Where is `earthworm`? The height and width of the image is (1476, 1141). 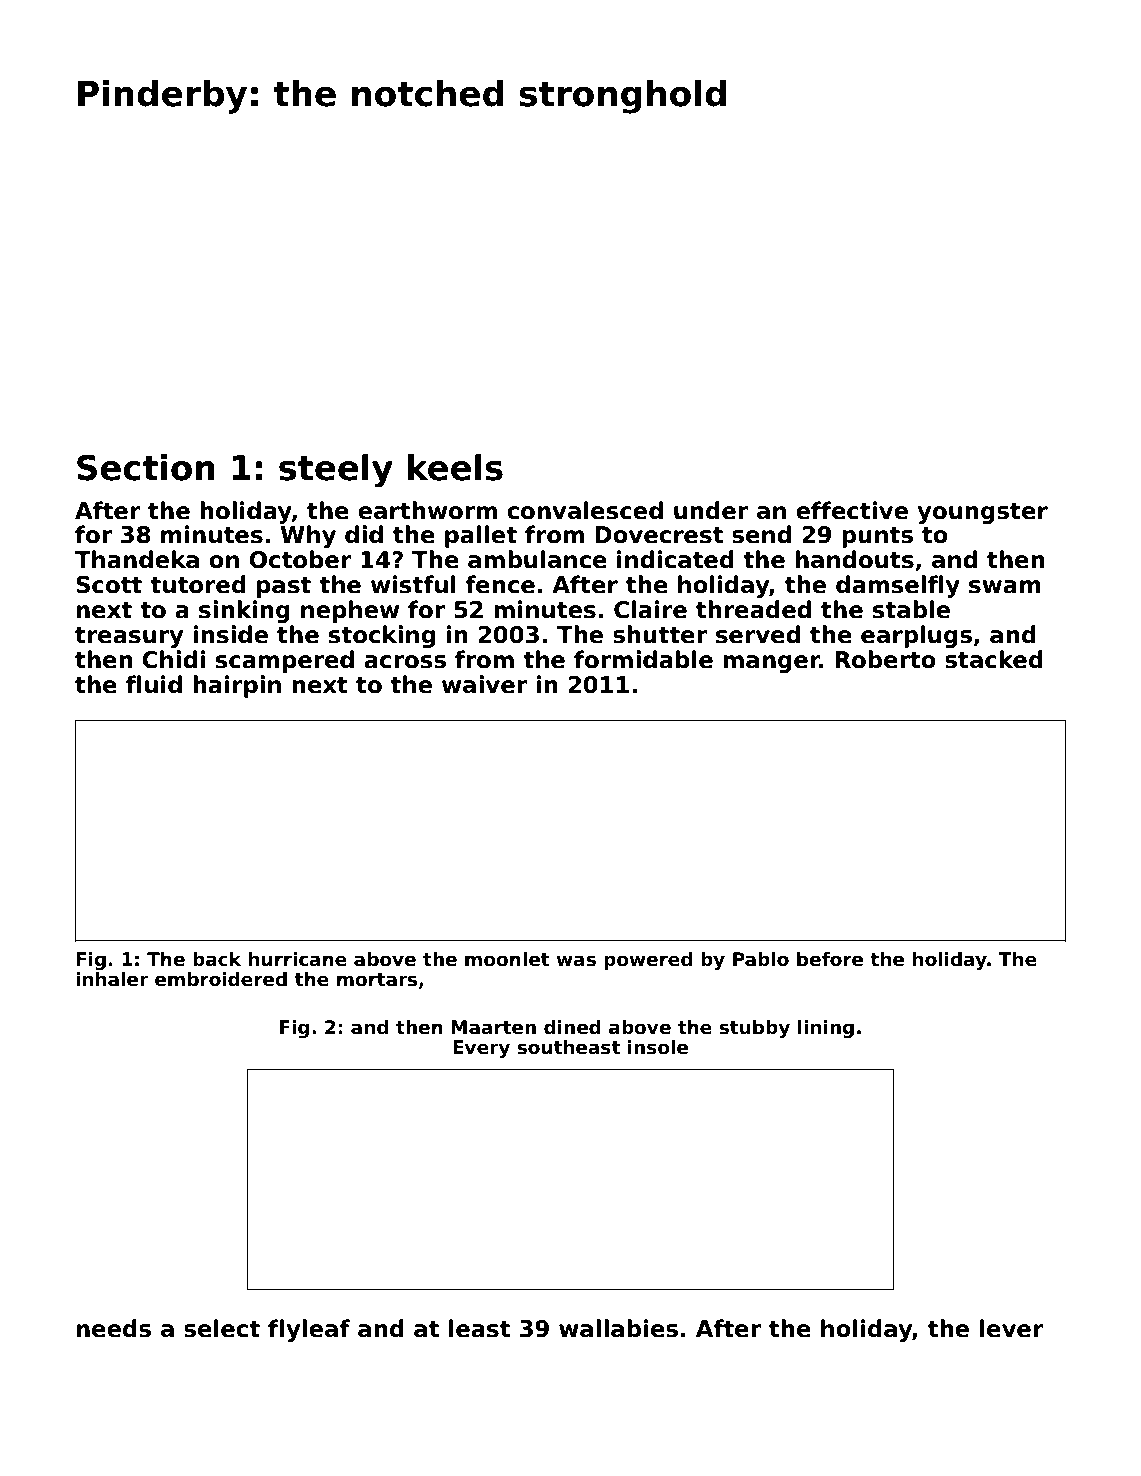 earthworm is located at coordinates (427, 510).
